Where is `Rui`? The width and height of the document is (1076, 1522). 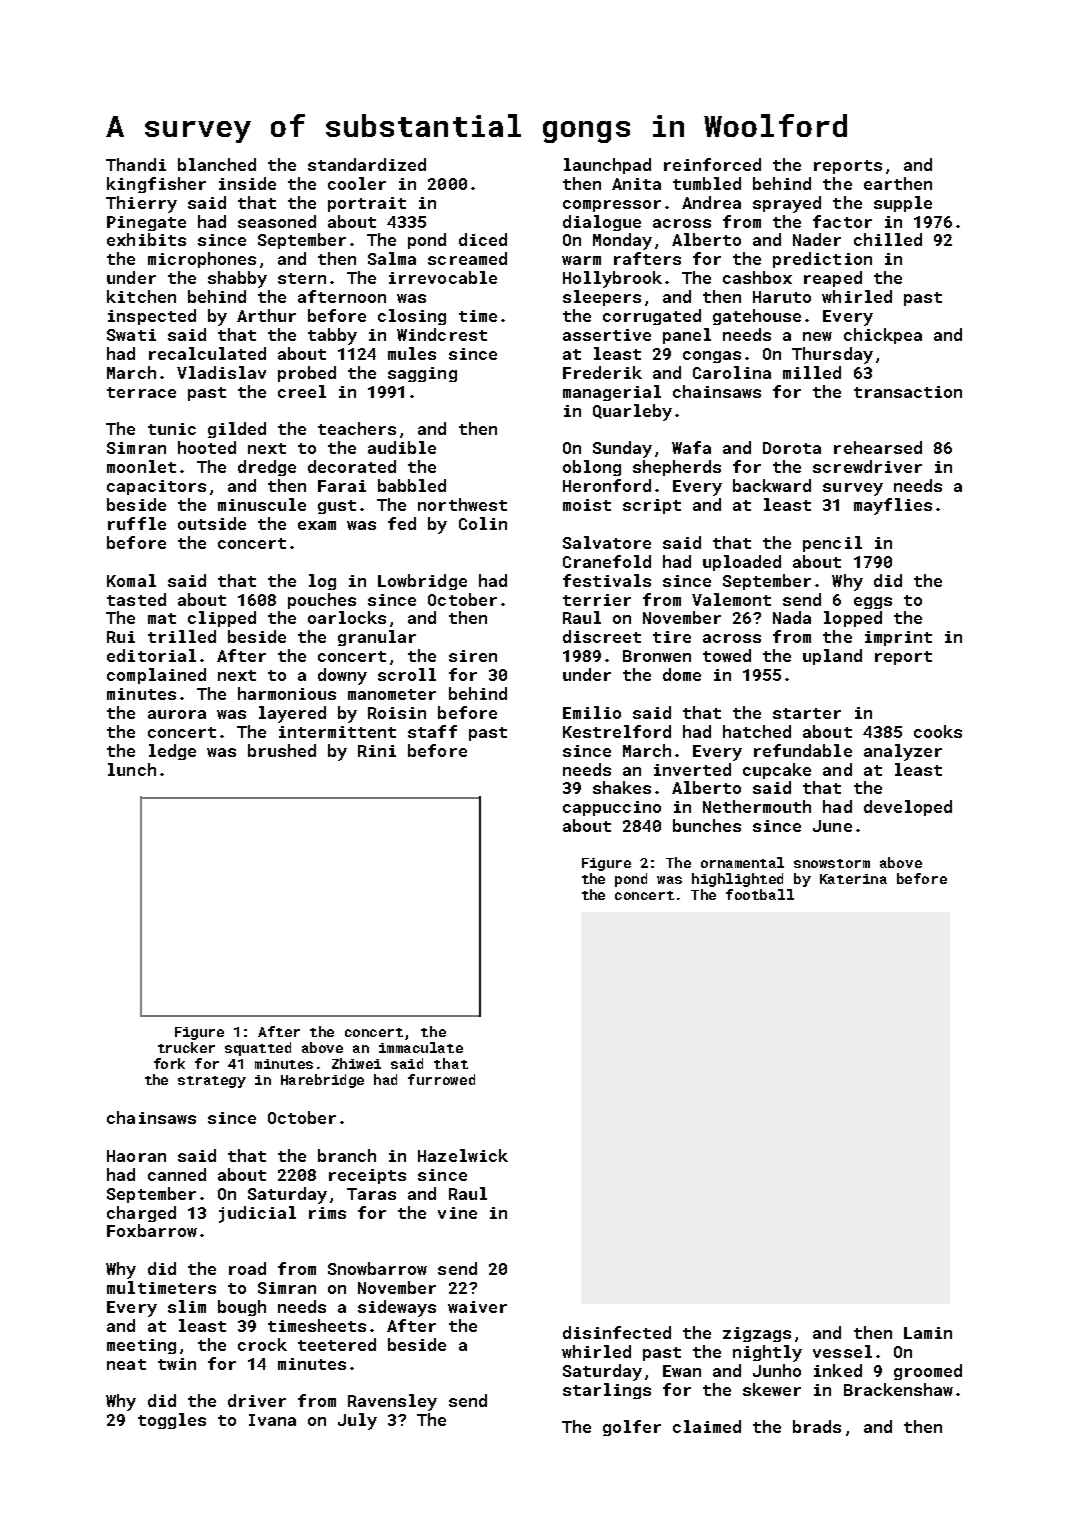
Rui is located at coordinates (121, 637).
